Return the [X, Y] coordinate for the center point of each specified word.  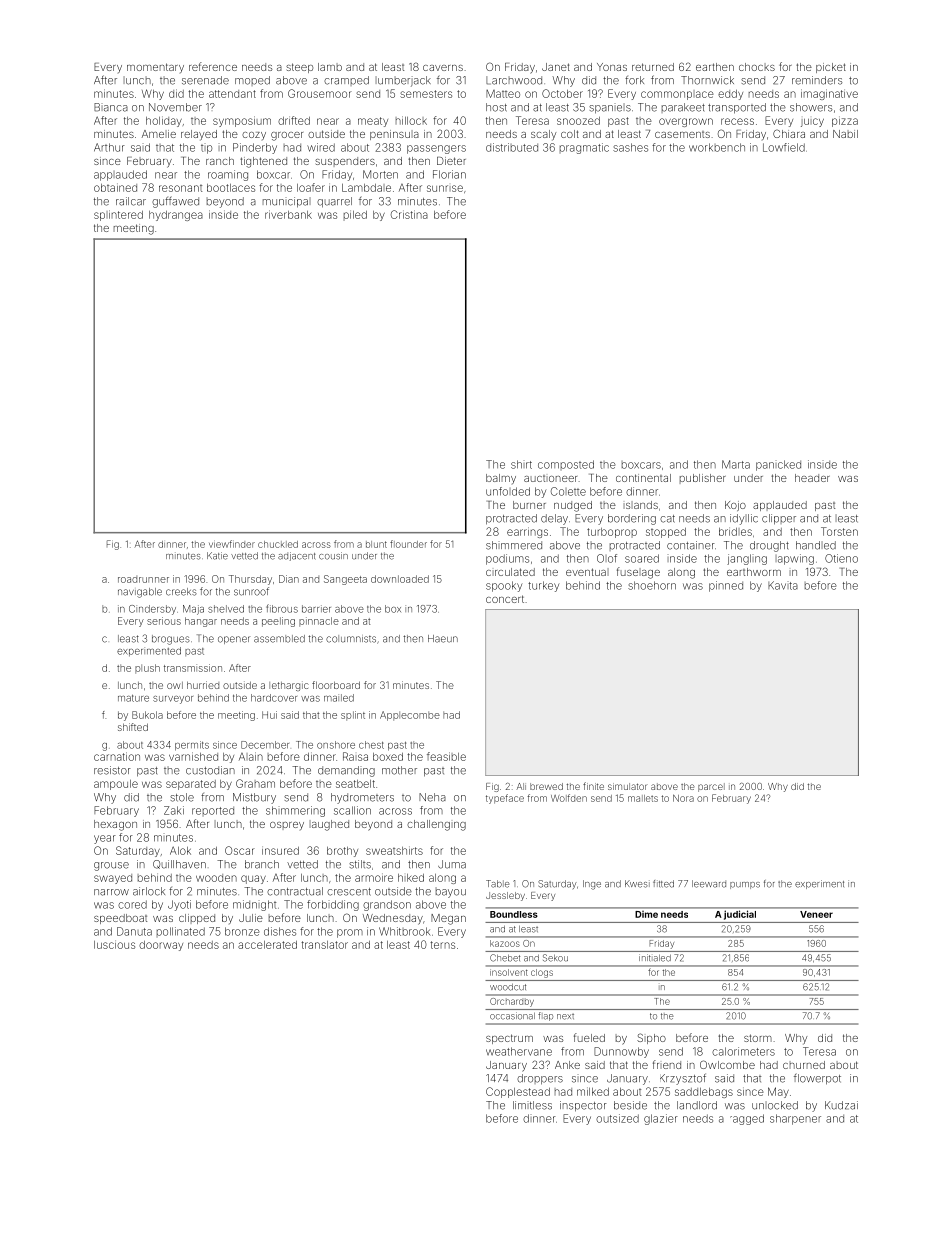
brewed [546, 786]
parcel [711, 787]
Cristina [409, 214]
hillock [411, 120]
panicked [778, 465]
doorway [161, 946]
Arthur [109, 147]
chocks [757, 67]
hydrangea [176, 216]
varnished [193, 756]
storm [758, 1038]
